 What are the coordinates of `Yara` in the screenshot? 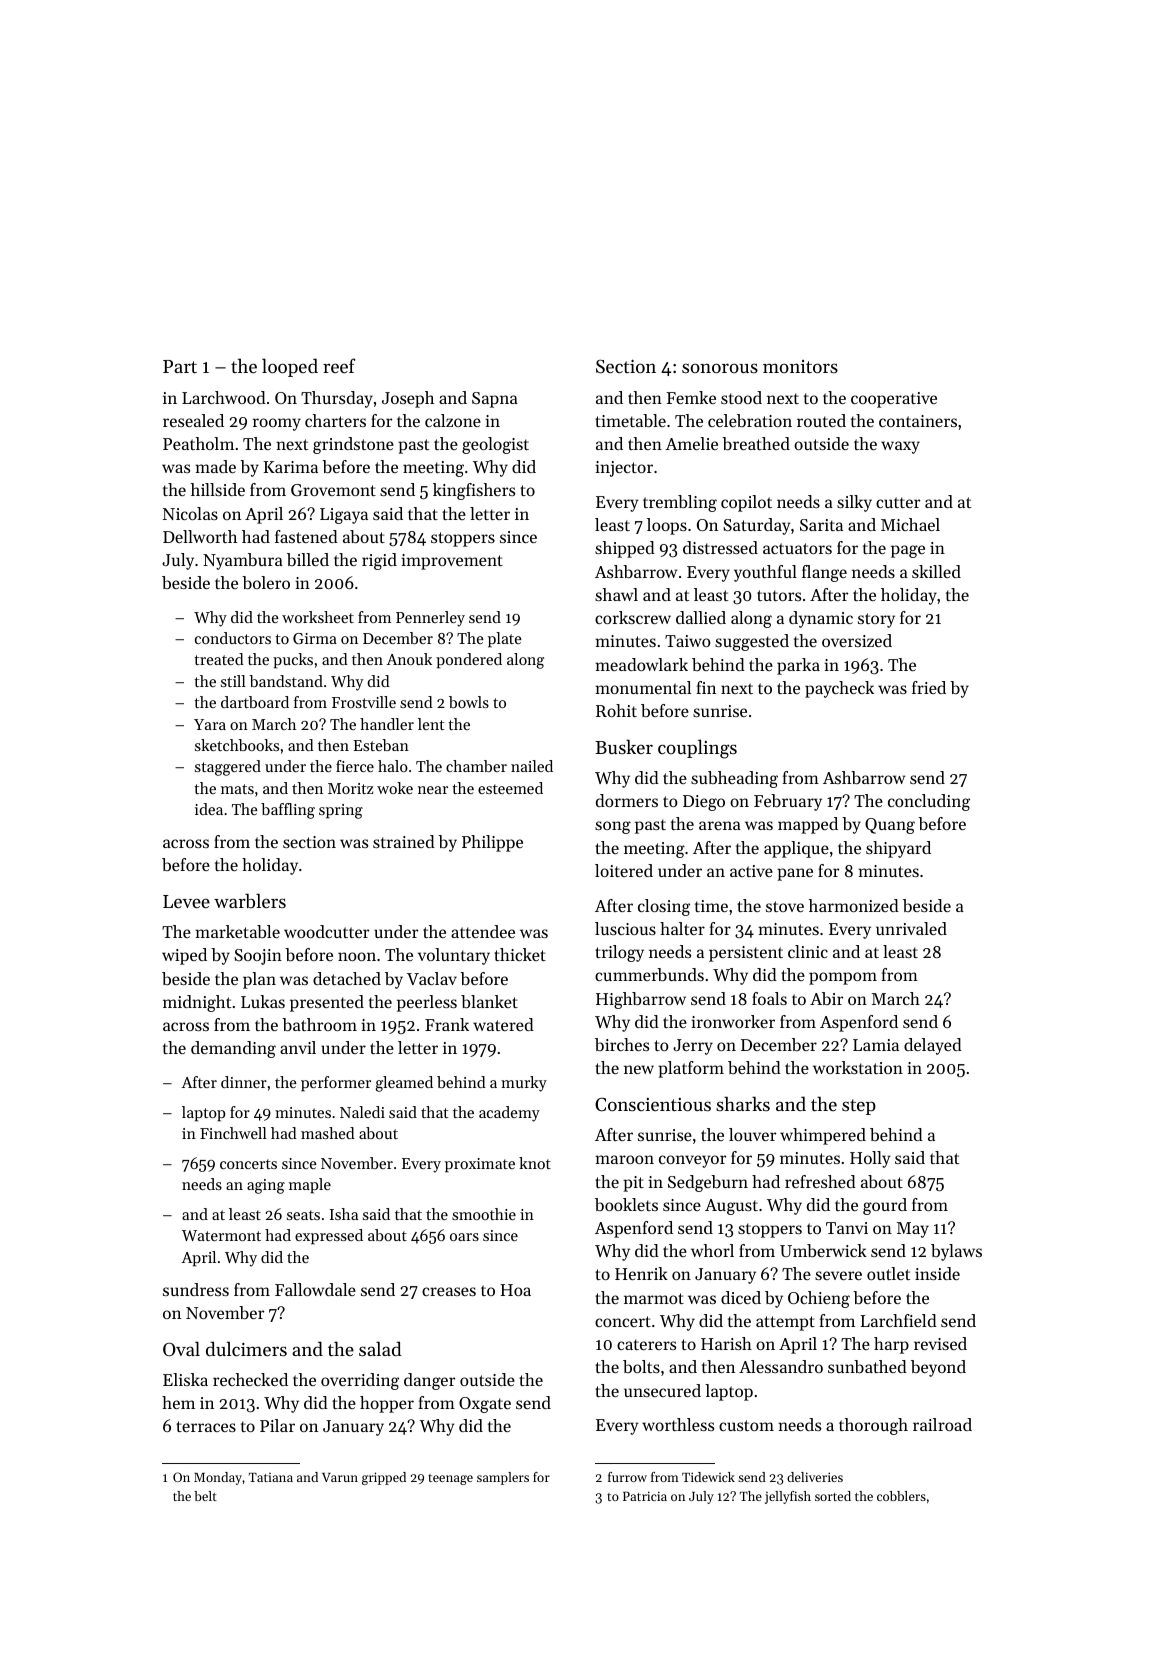 It's located at (210, 724).
